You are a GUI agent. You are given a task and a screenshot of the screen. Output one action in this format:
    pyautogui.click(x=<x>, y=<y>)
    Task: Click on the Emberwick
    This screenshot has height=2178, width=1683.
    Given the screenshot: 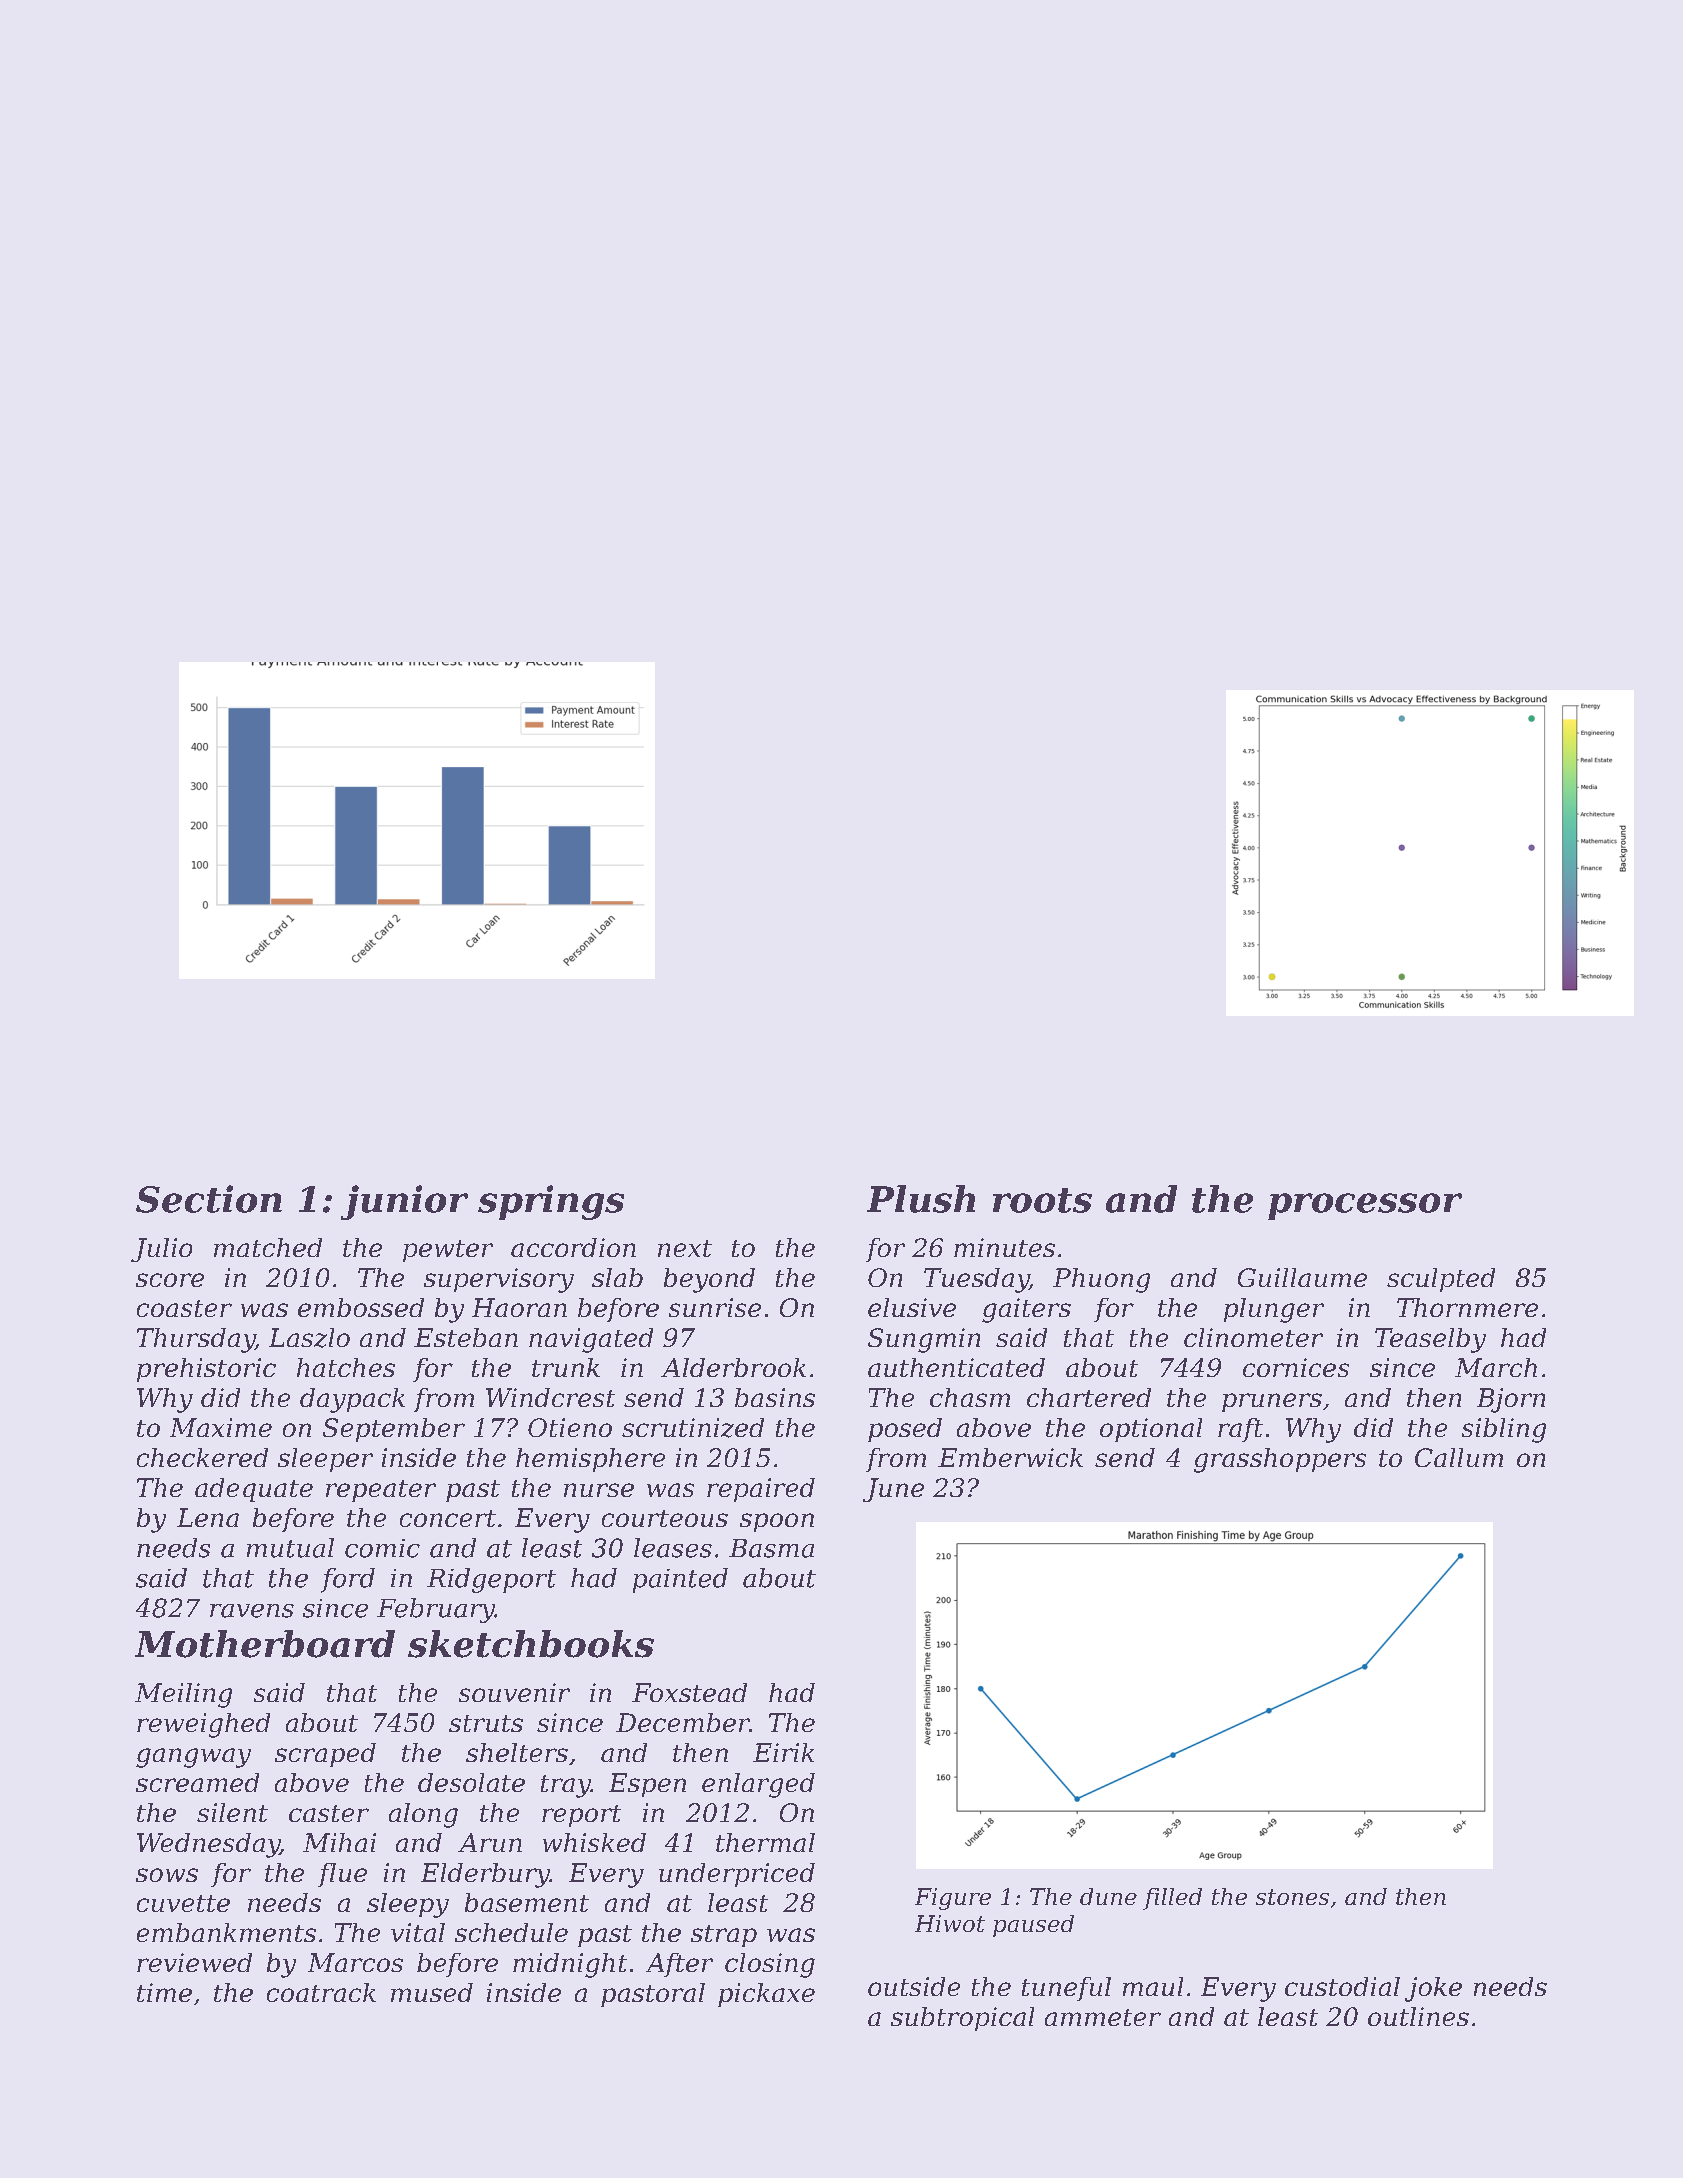 What is the action you would take?
    pyautogui.click(x=1010, y=1457)
